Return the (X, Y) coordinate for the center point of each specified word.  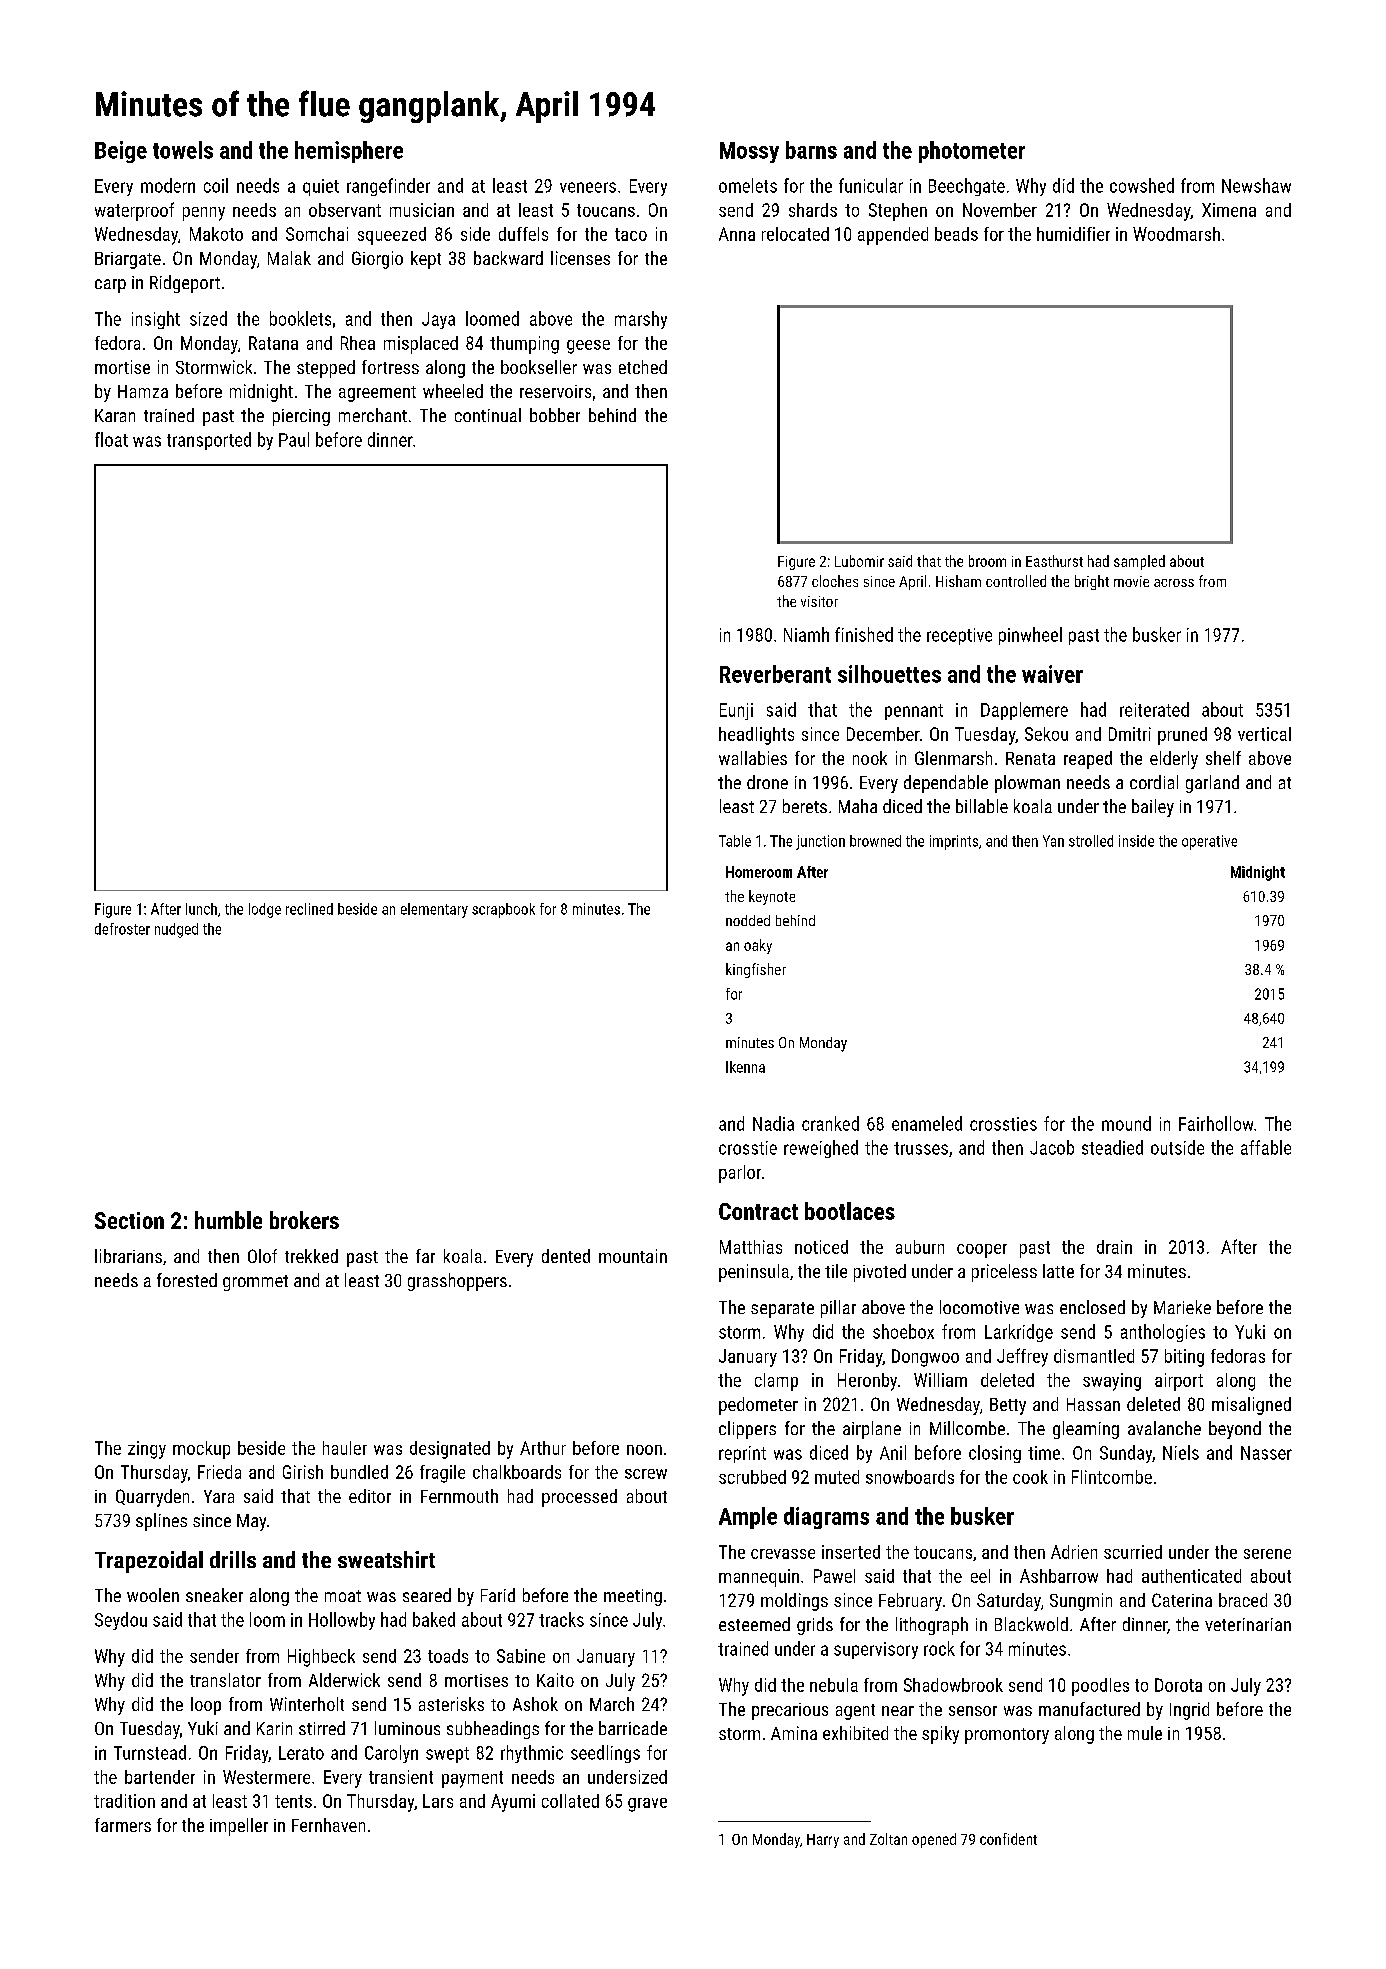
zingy (147, 1450)
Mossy (749, 152)
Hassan (1093, 1404)
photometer (972, 152)
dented (566, 1256)
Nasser (1266, 1453)
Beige (121, 152)
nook (870, 758)
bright (1092, 582)
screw (646, 1474)
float (111, 439)
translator (225, 1680)
